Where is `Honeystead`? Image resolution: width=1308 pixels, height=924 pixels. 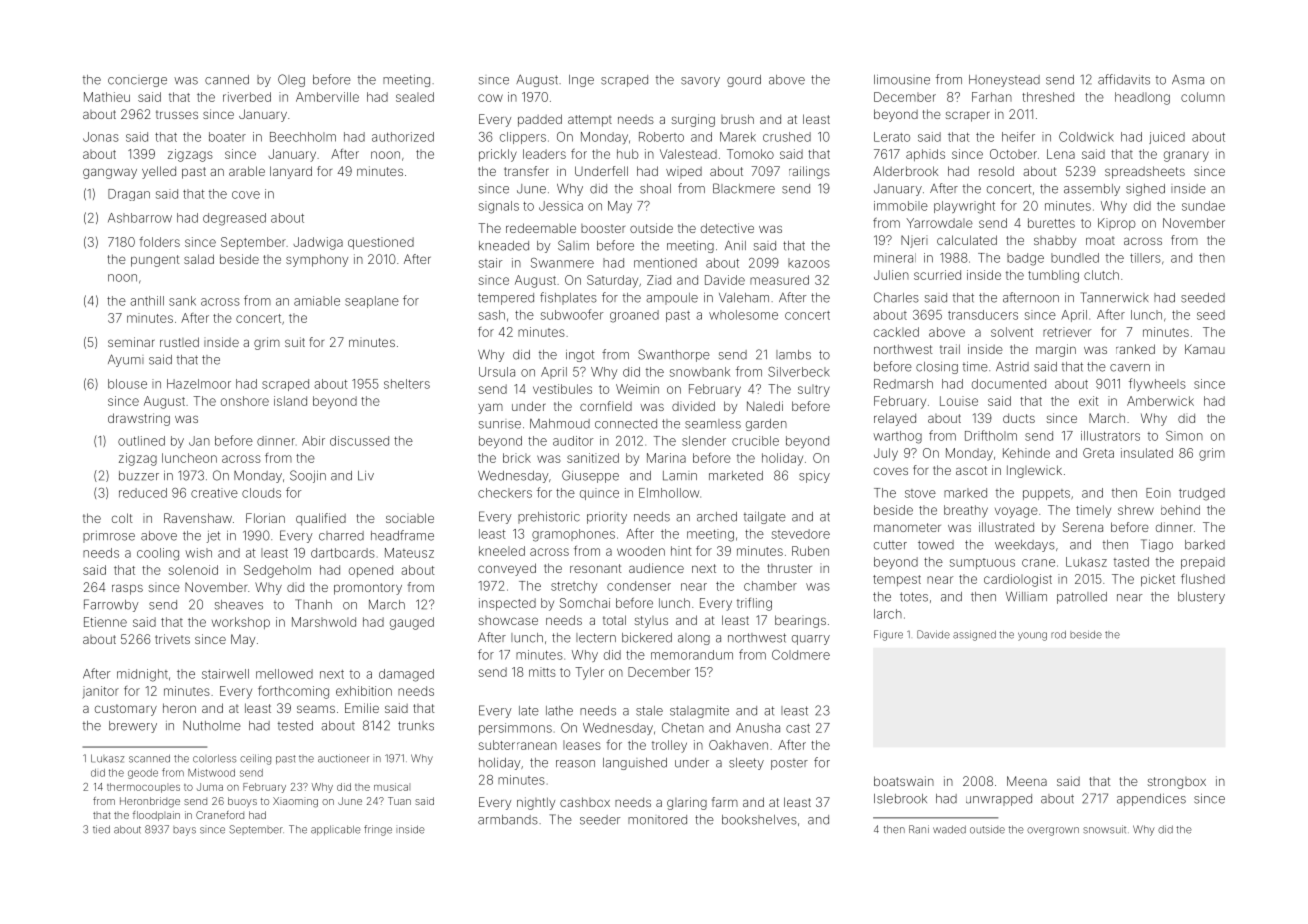
Honeystead is located at coordinates (1004, 81).
